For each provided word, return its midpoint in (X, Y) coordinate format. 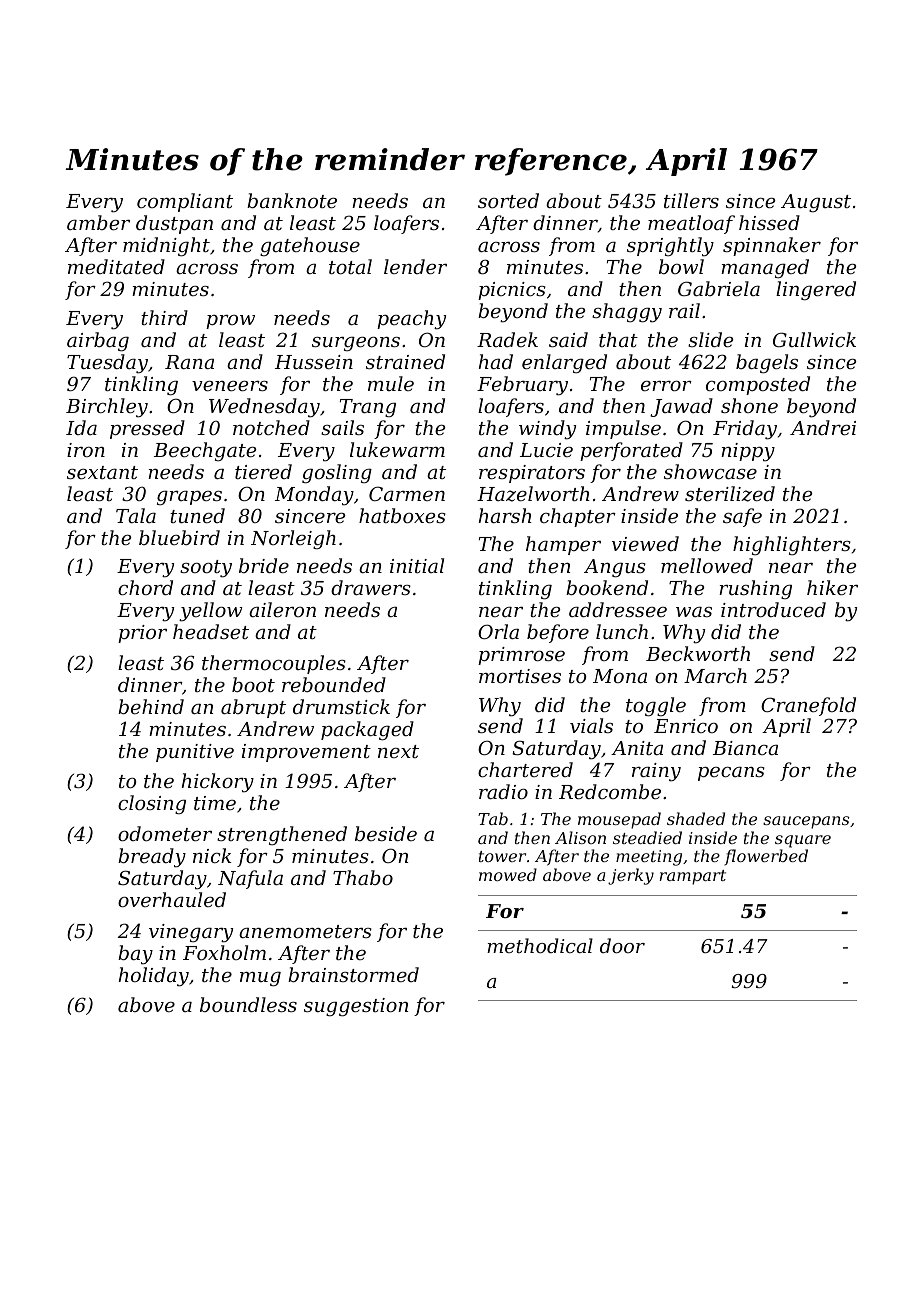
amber (98, 222)
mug (260, 979)
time (215, 803)
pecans (731, 774)
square (803, 841)
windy (547, 430)
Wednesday (264, 408)
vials (591, 725)
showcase (710, 471)
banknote (292, 200)
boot (253, 684)
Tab (493, 818)
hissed (769, 222)
